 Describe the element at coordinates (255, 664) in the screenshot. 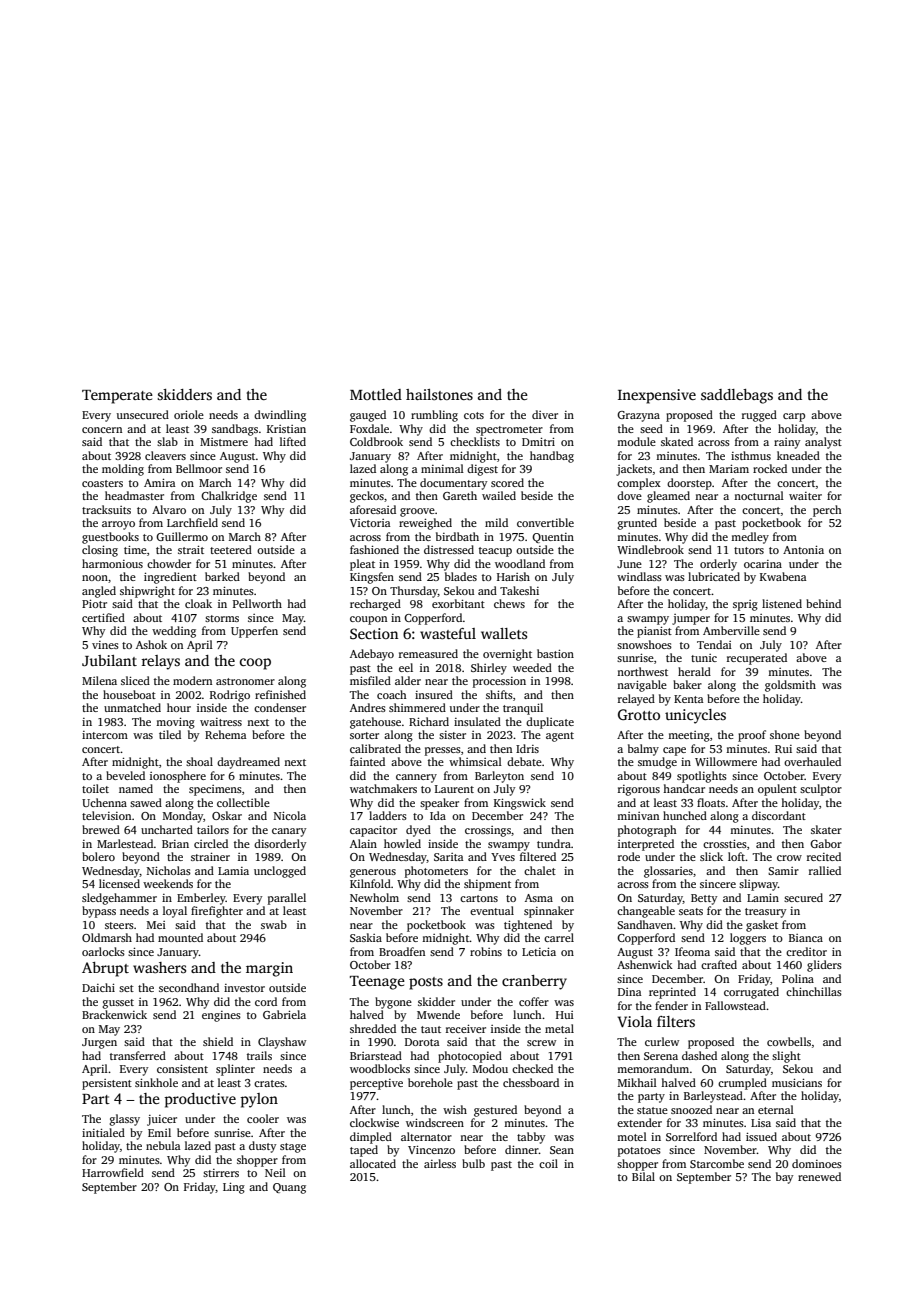

I see `coop` at that location.
